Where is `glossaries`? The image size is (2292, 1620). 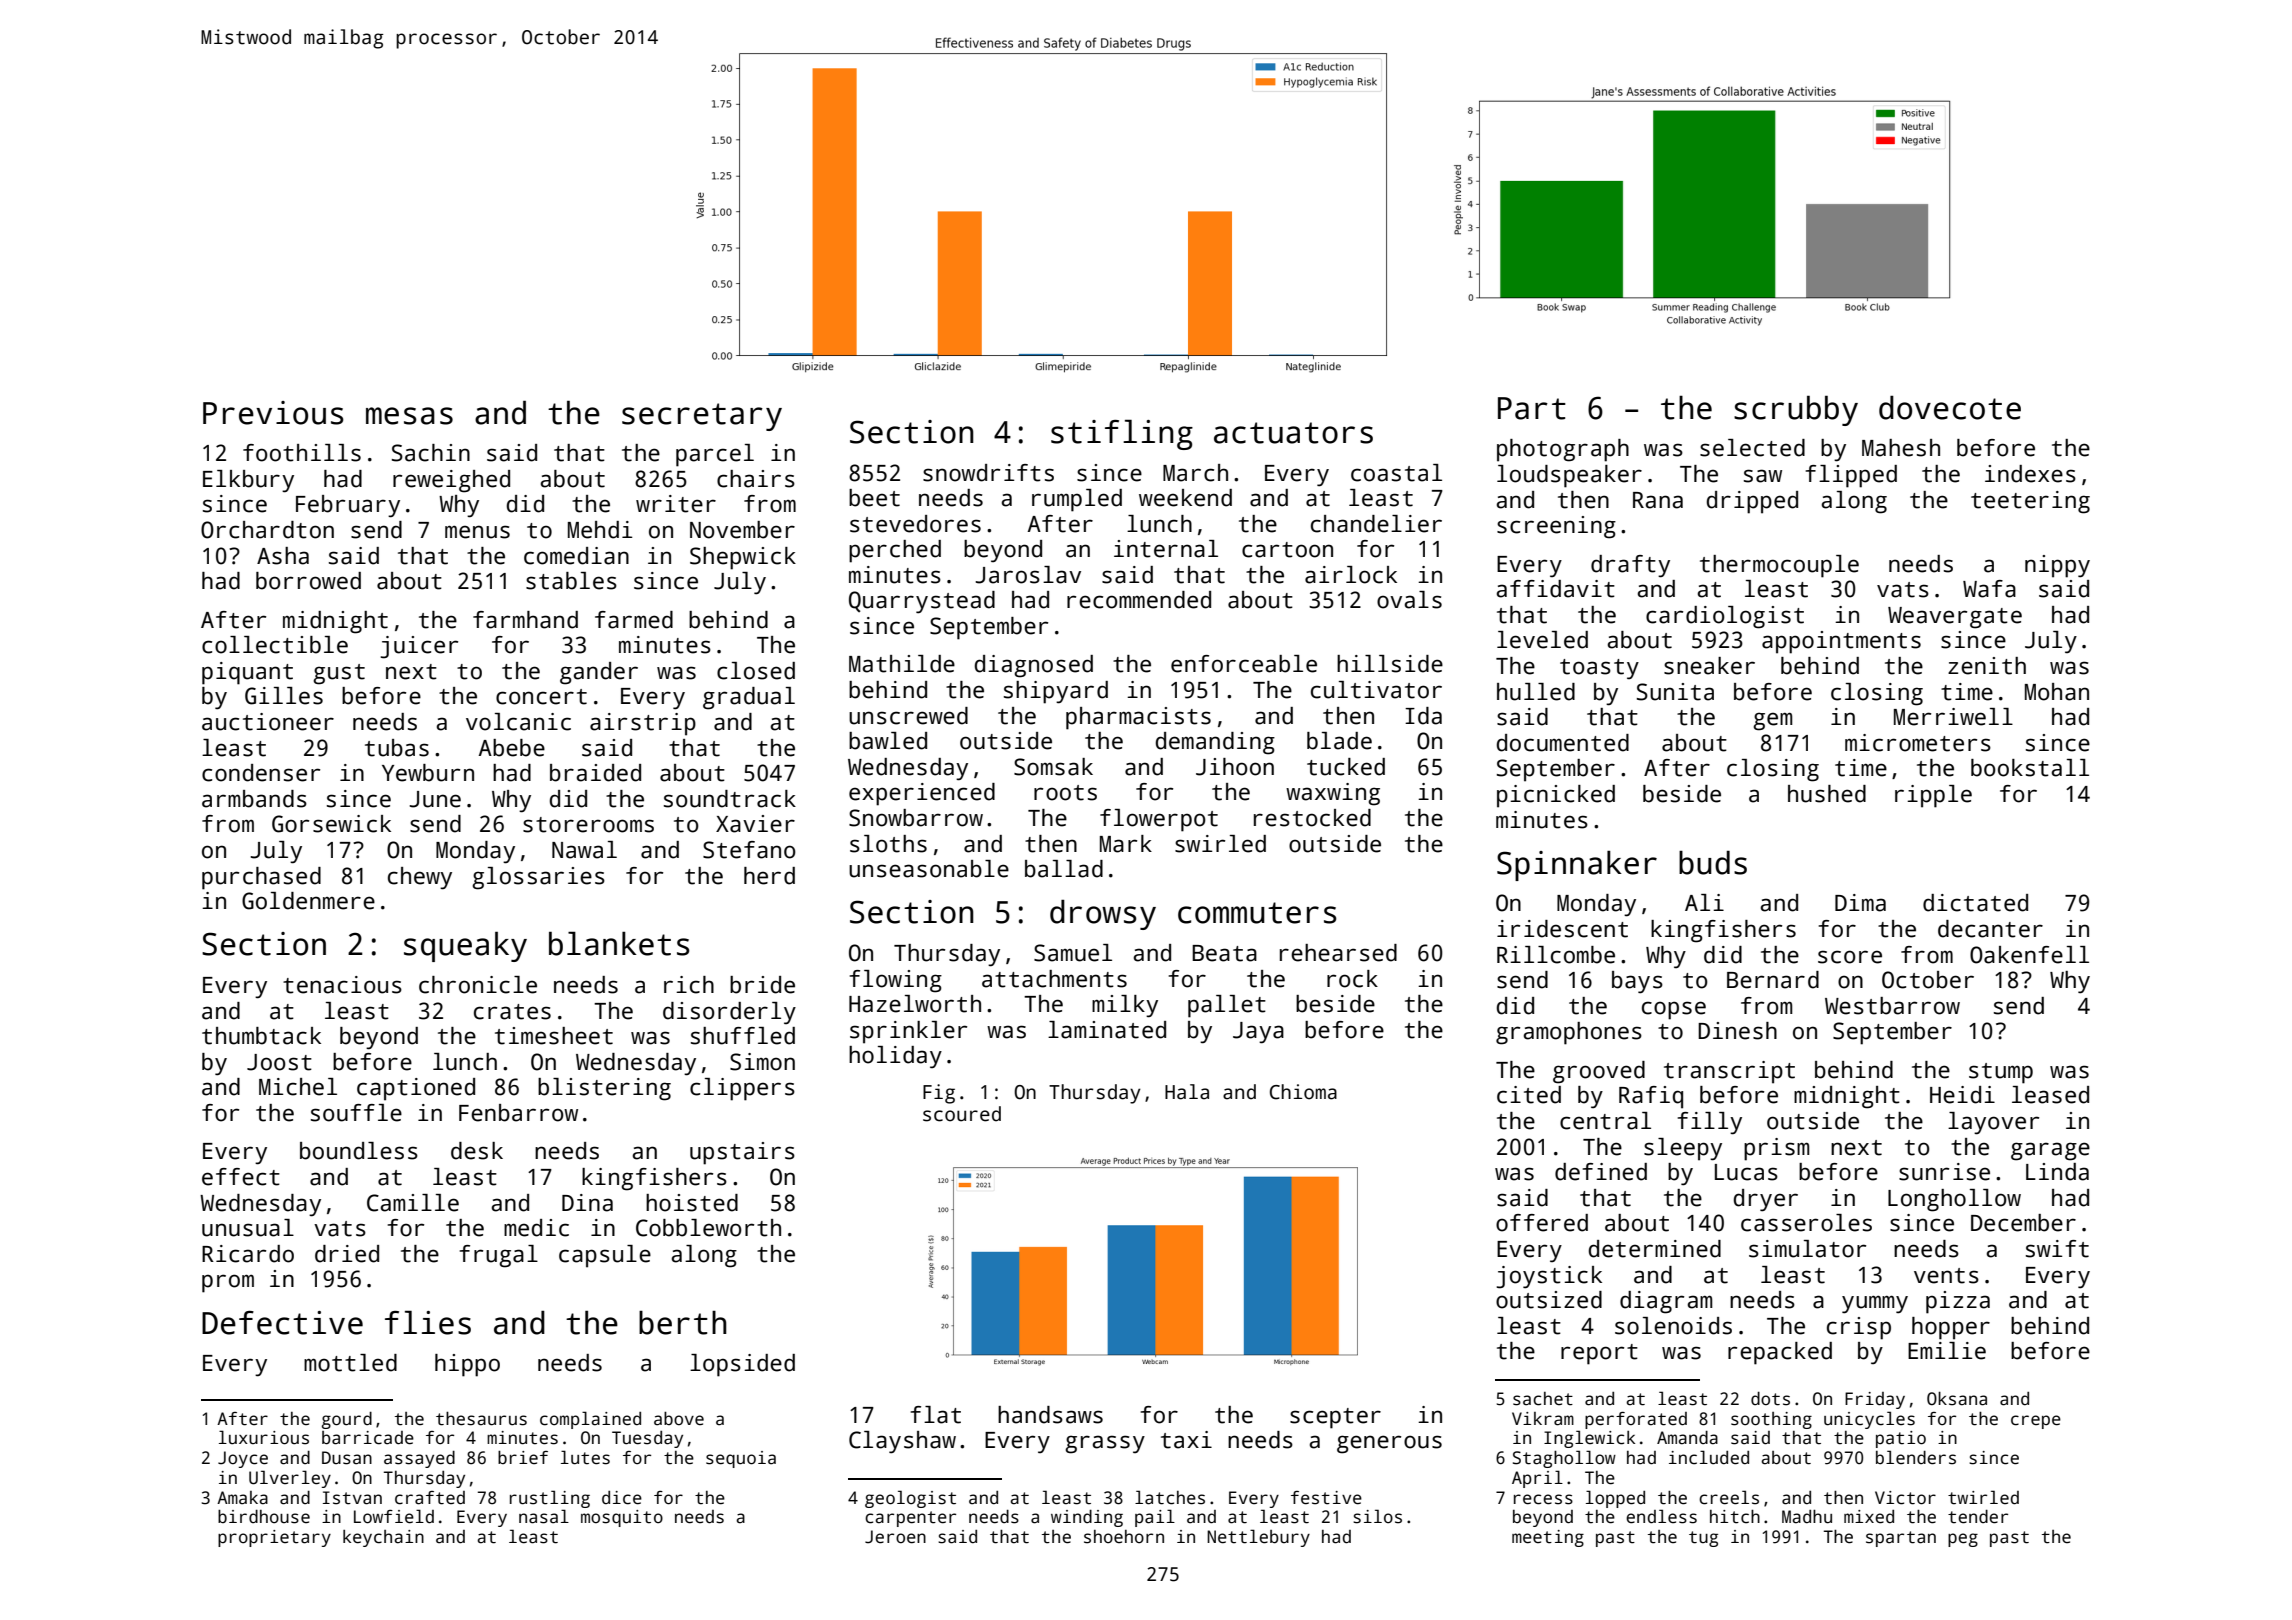
glossaries is located at coordinates (538, 878).
